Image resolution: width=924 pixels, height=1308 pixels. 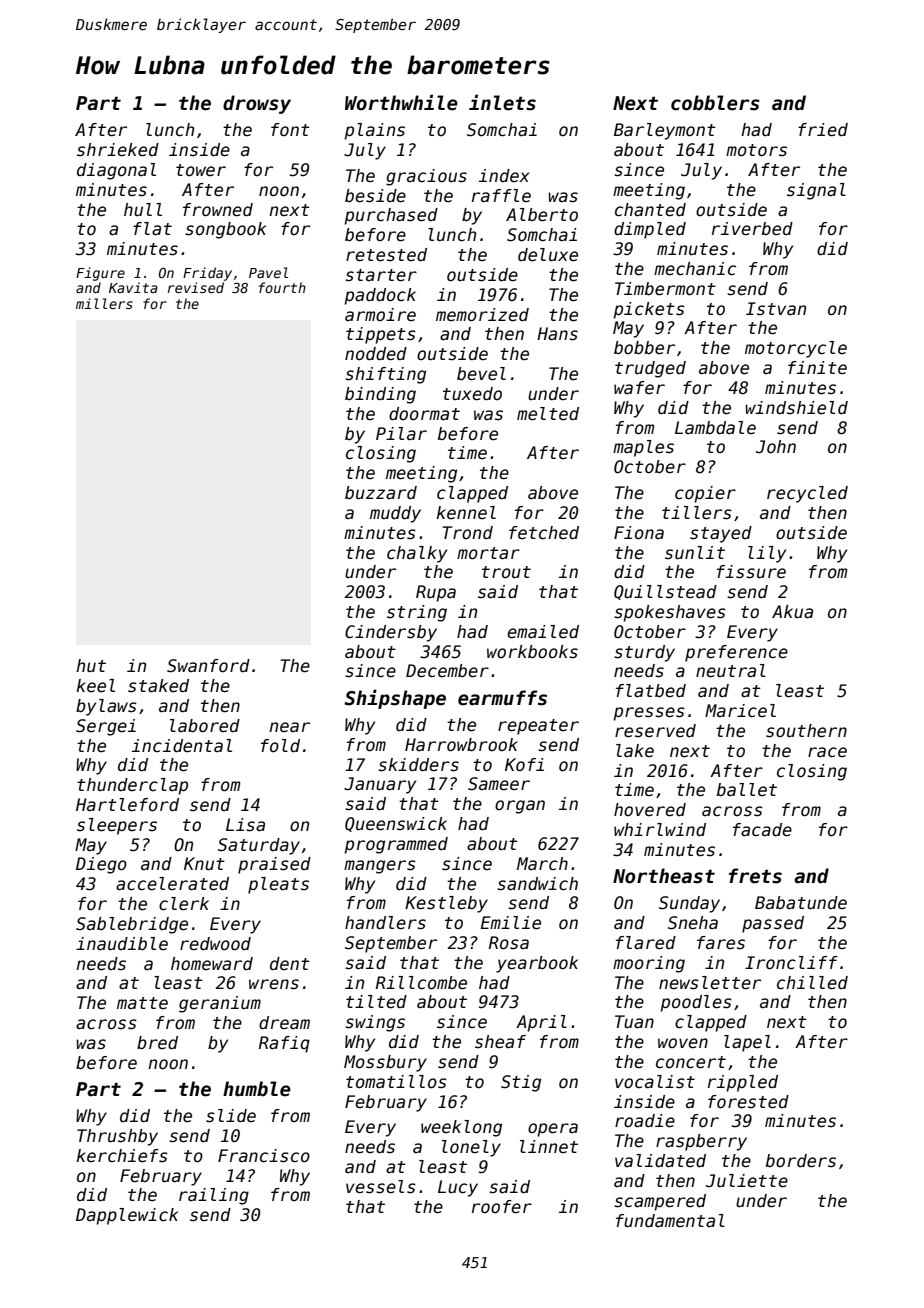 I want to click on Barleymont, so click(x=665, y=131).
